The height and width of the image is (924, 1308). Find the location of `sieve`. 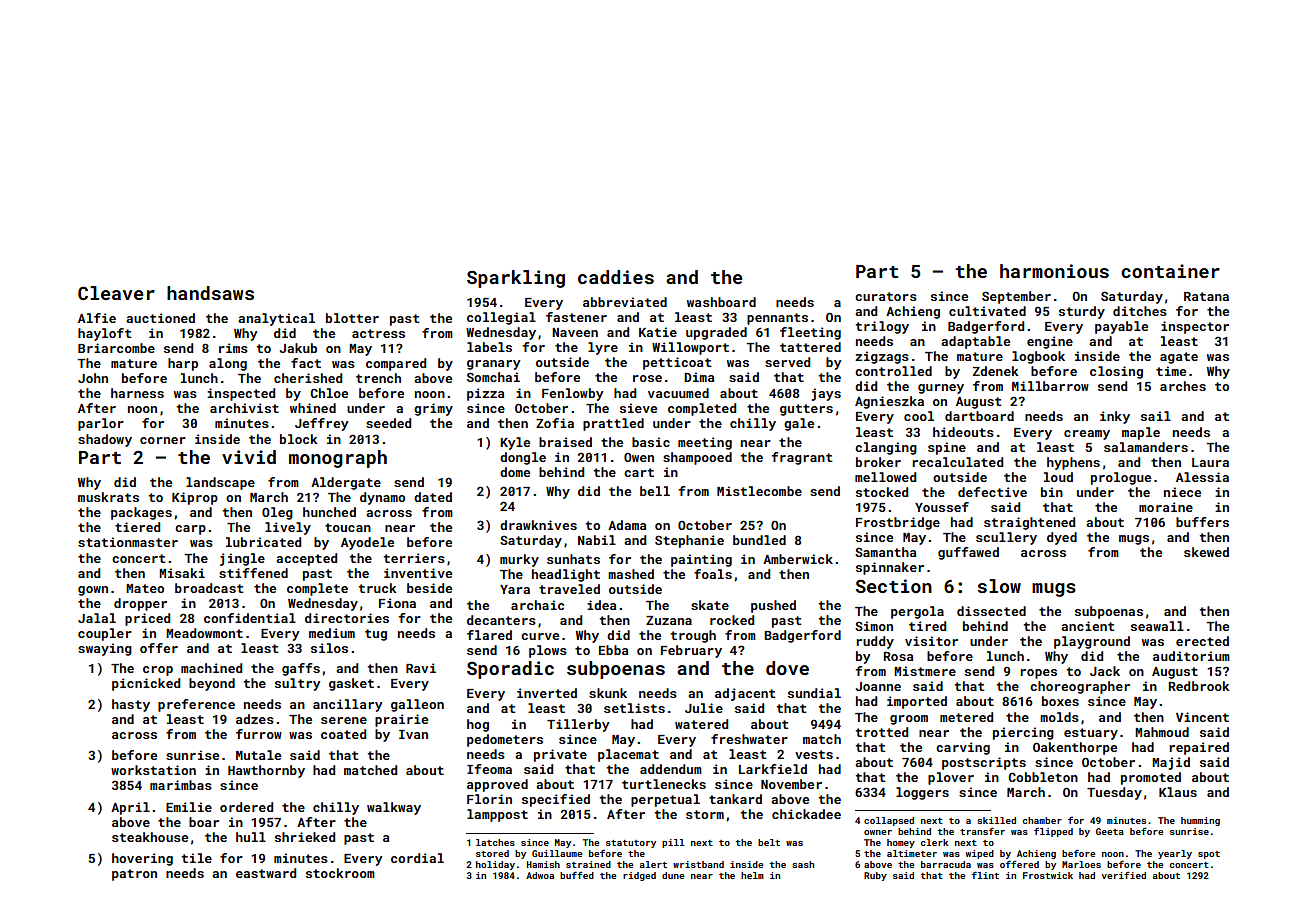

sieve is located at coordinates (638, 408).
